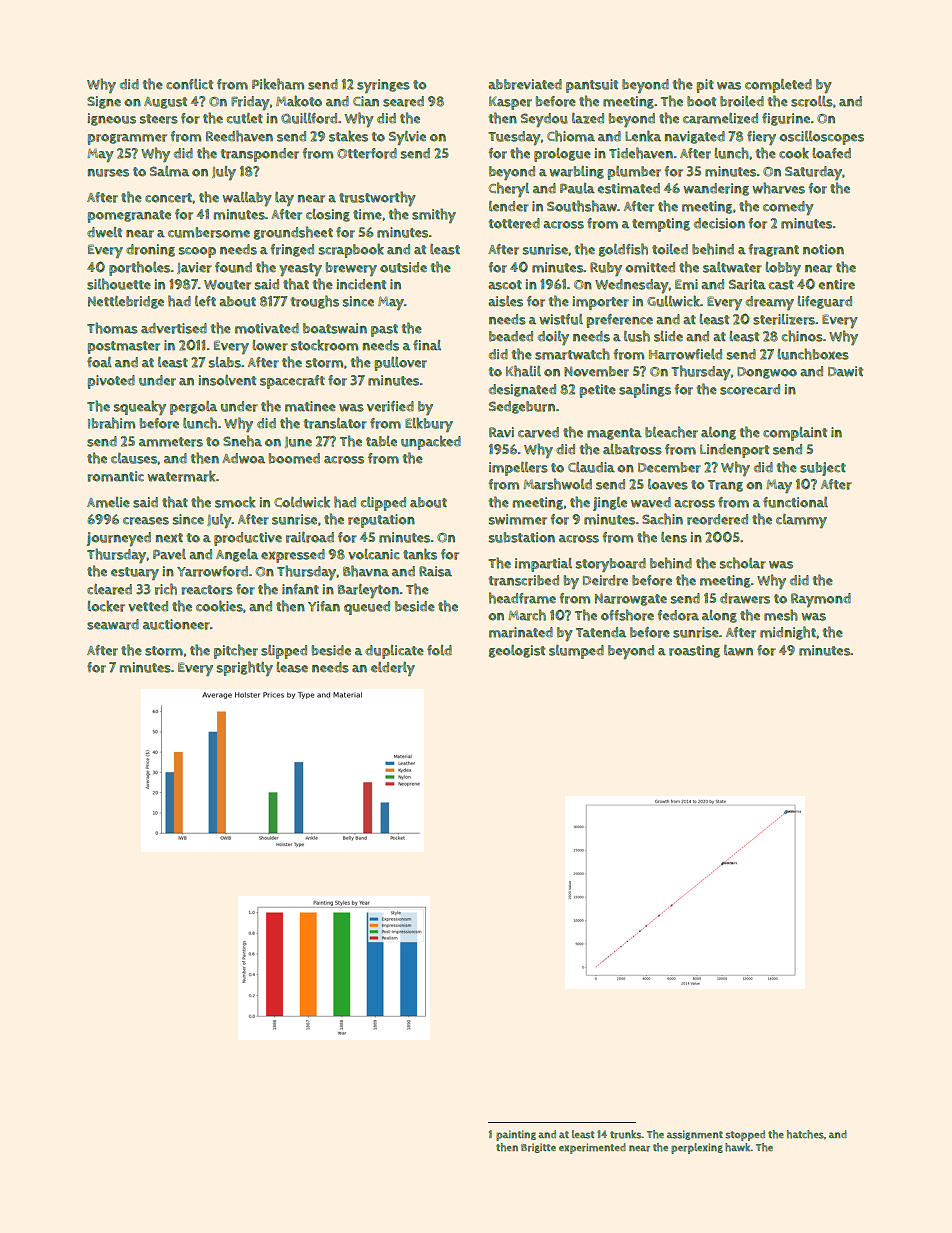 The image size is (952, 1233). Describe the element at coordinates (788, 633) in the document. I see `midnight` at that location.
